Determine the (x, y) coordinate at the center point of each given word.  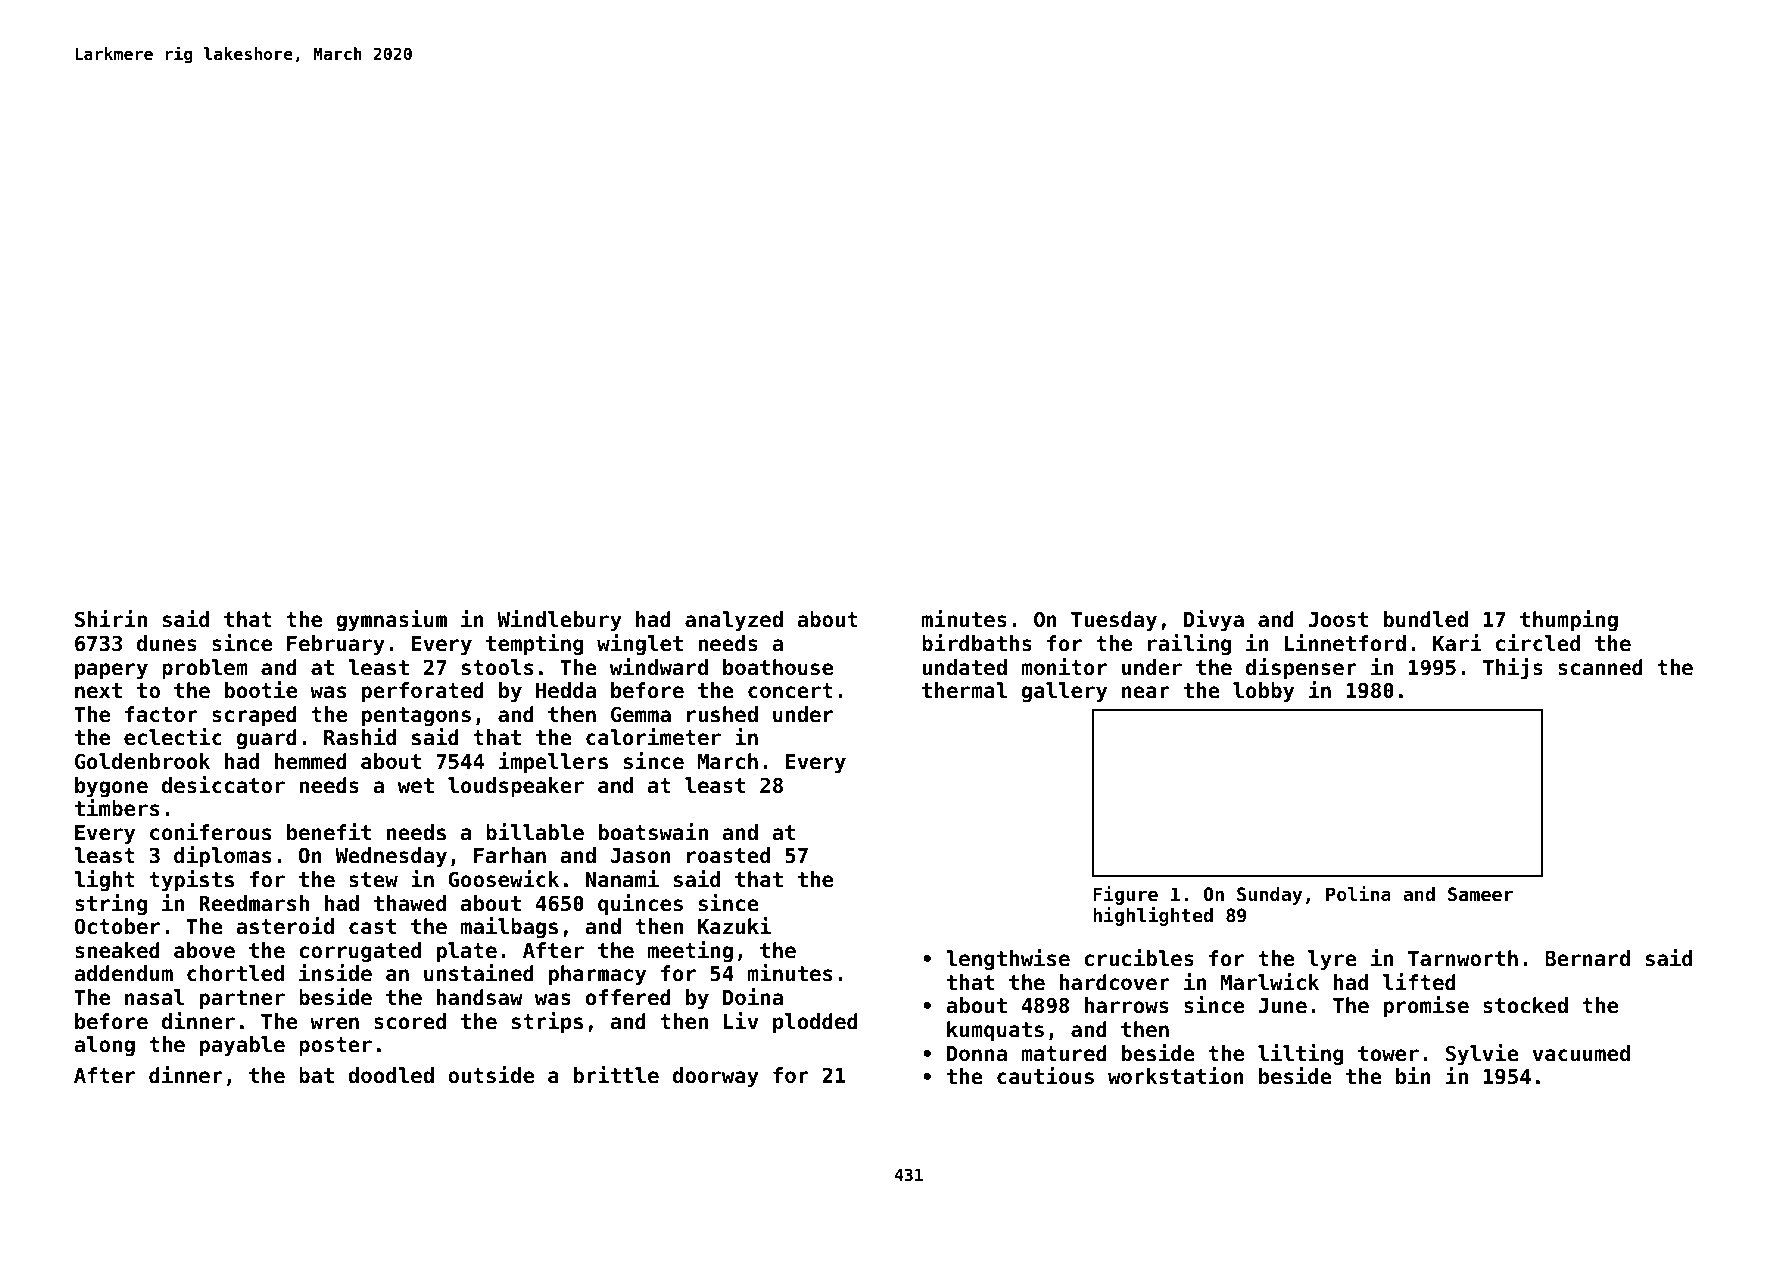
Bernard (1587, 958)
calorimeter (653, 737)
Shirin (111, 619)
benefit (329, 832)
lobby (1263, 692)
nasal (155, 997)
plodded (815, 1023)
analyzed (734, 621)
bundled (1426, 619)
